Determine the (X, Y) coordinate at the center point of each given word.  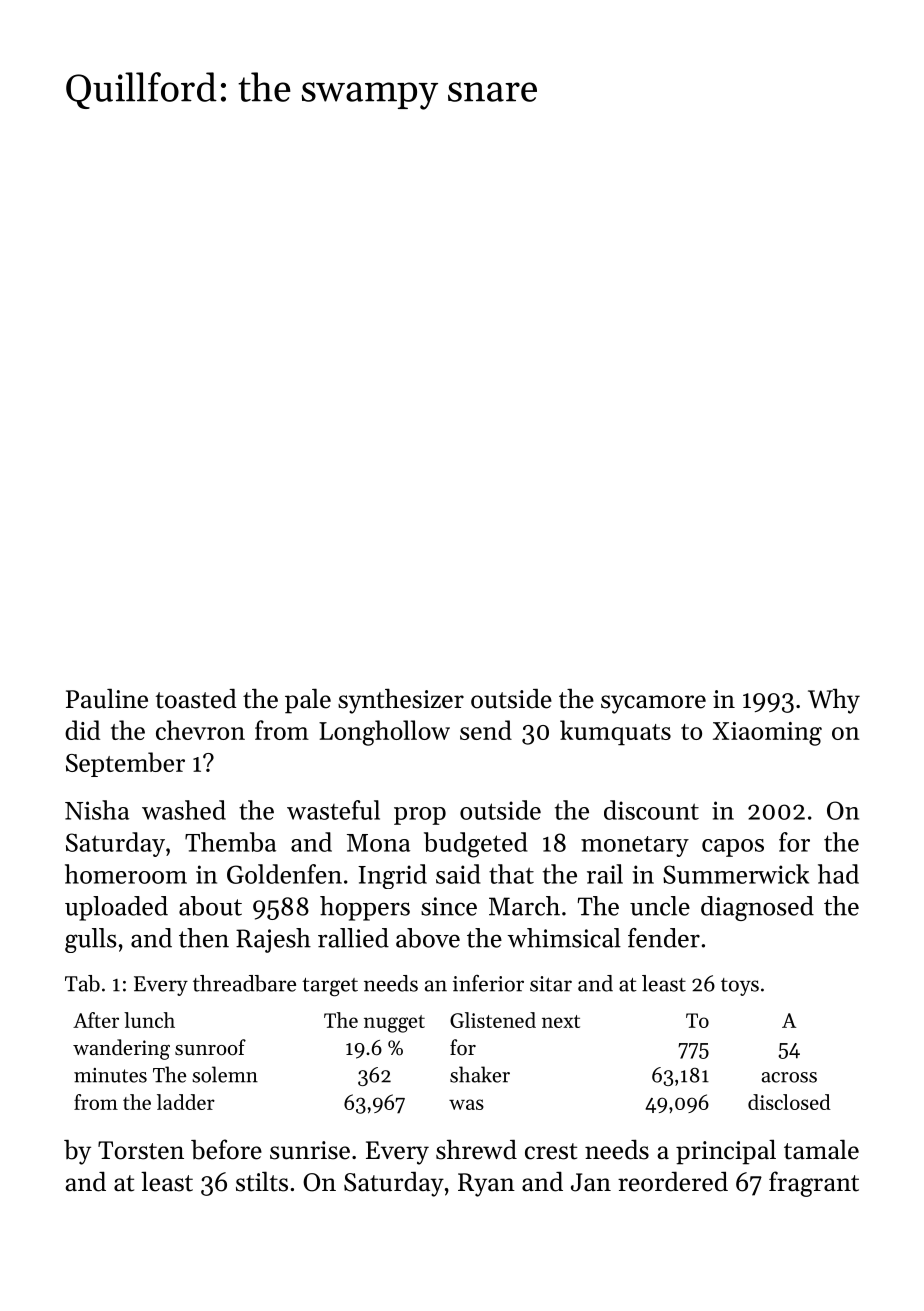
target (330, 987)
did (82, 730)
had (838, 874)
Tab (82, 983)
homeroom (126, 874)
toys (740, 987)
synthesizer (401, 701)
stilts (262, 1181)
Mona (378, 843)
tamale (821, 1149)
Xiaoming (767, 734)
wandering (121, 1049)
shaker (480, 1074)
